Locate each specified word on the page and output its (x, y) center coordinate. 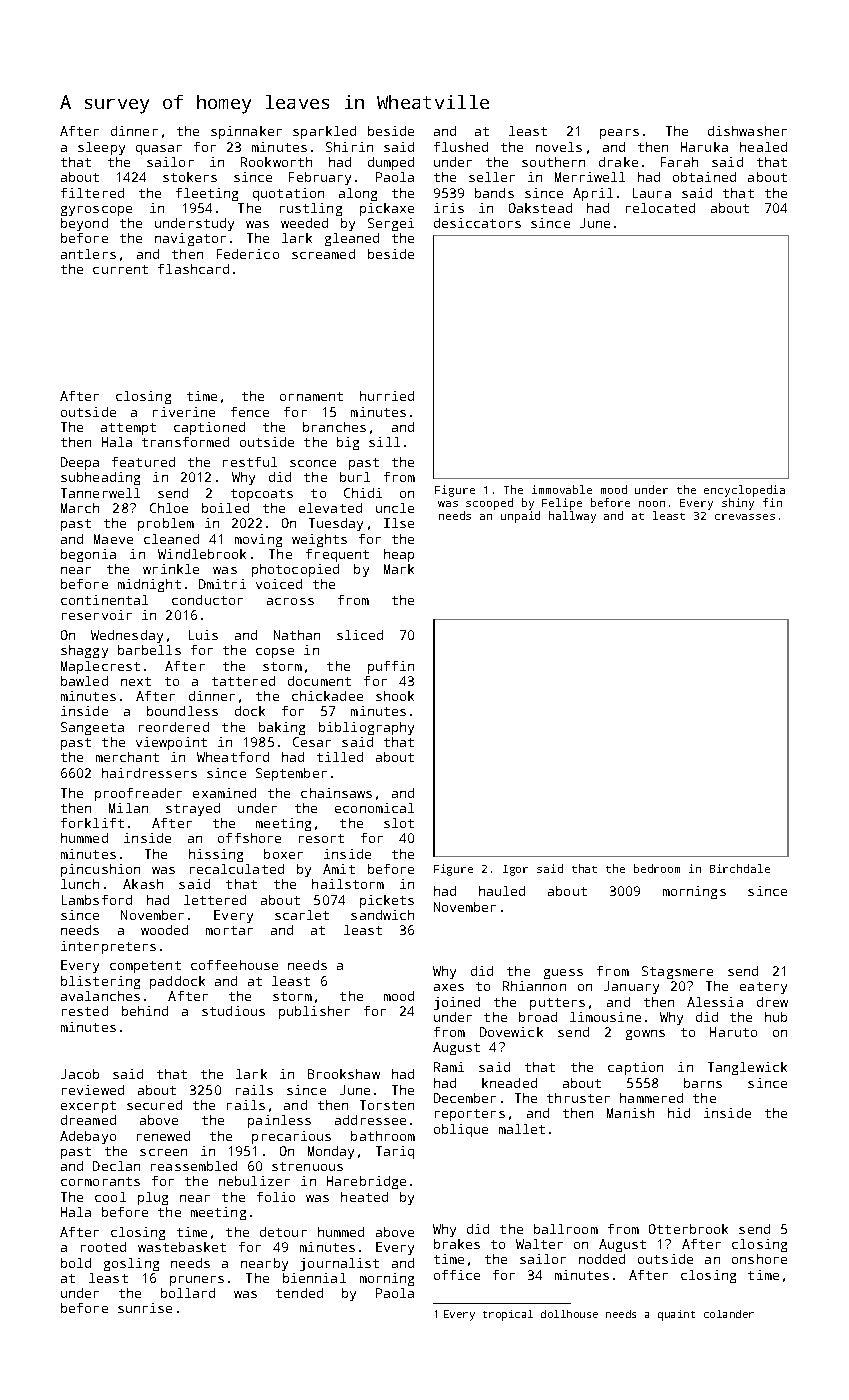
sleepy (101, 148)
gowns (645, 1035)
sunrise (145, 1308)
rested (85, 1011)
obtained (704, 177)
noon (652, 504)
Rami (449, 1067)
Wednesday (127, 636)
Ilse (399, 523)
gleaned (352, 239)
